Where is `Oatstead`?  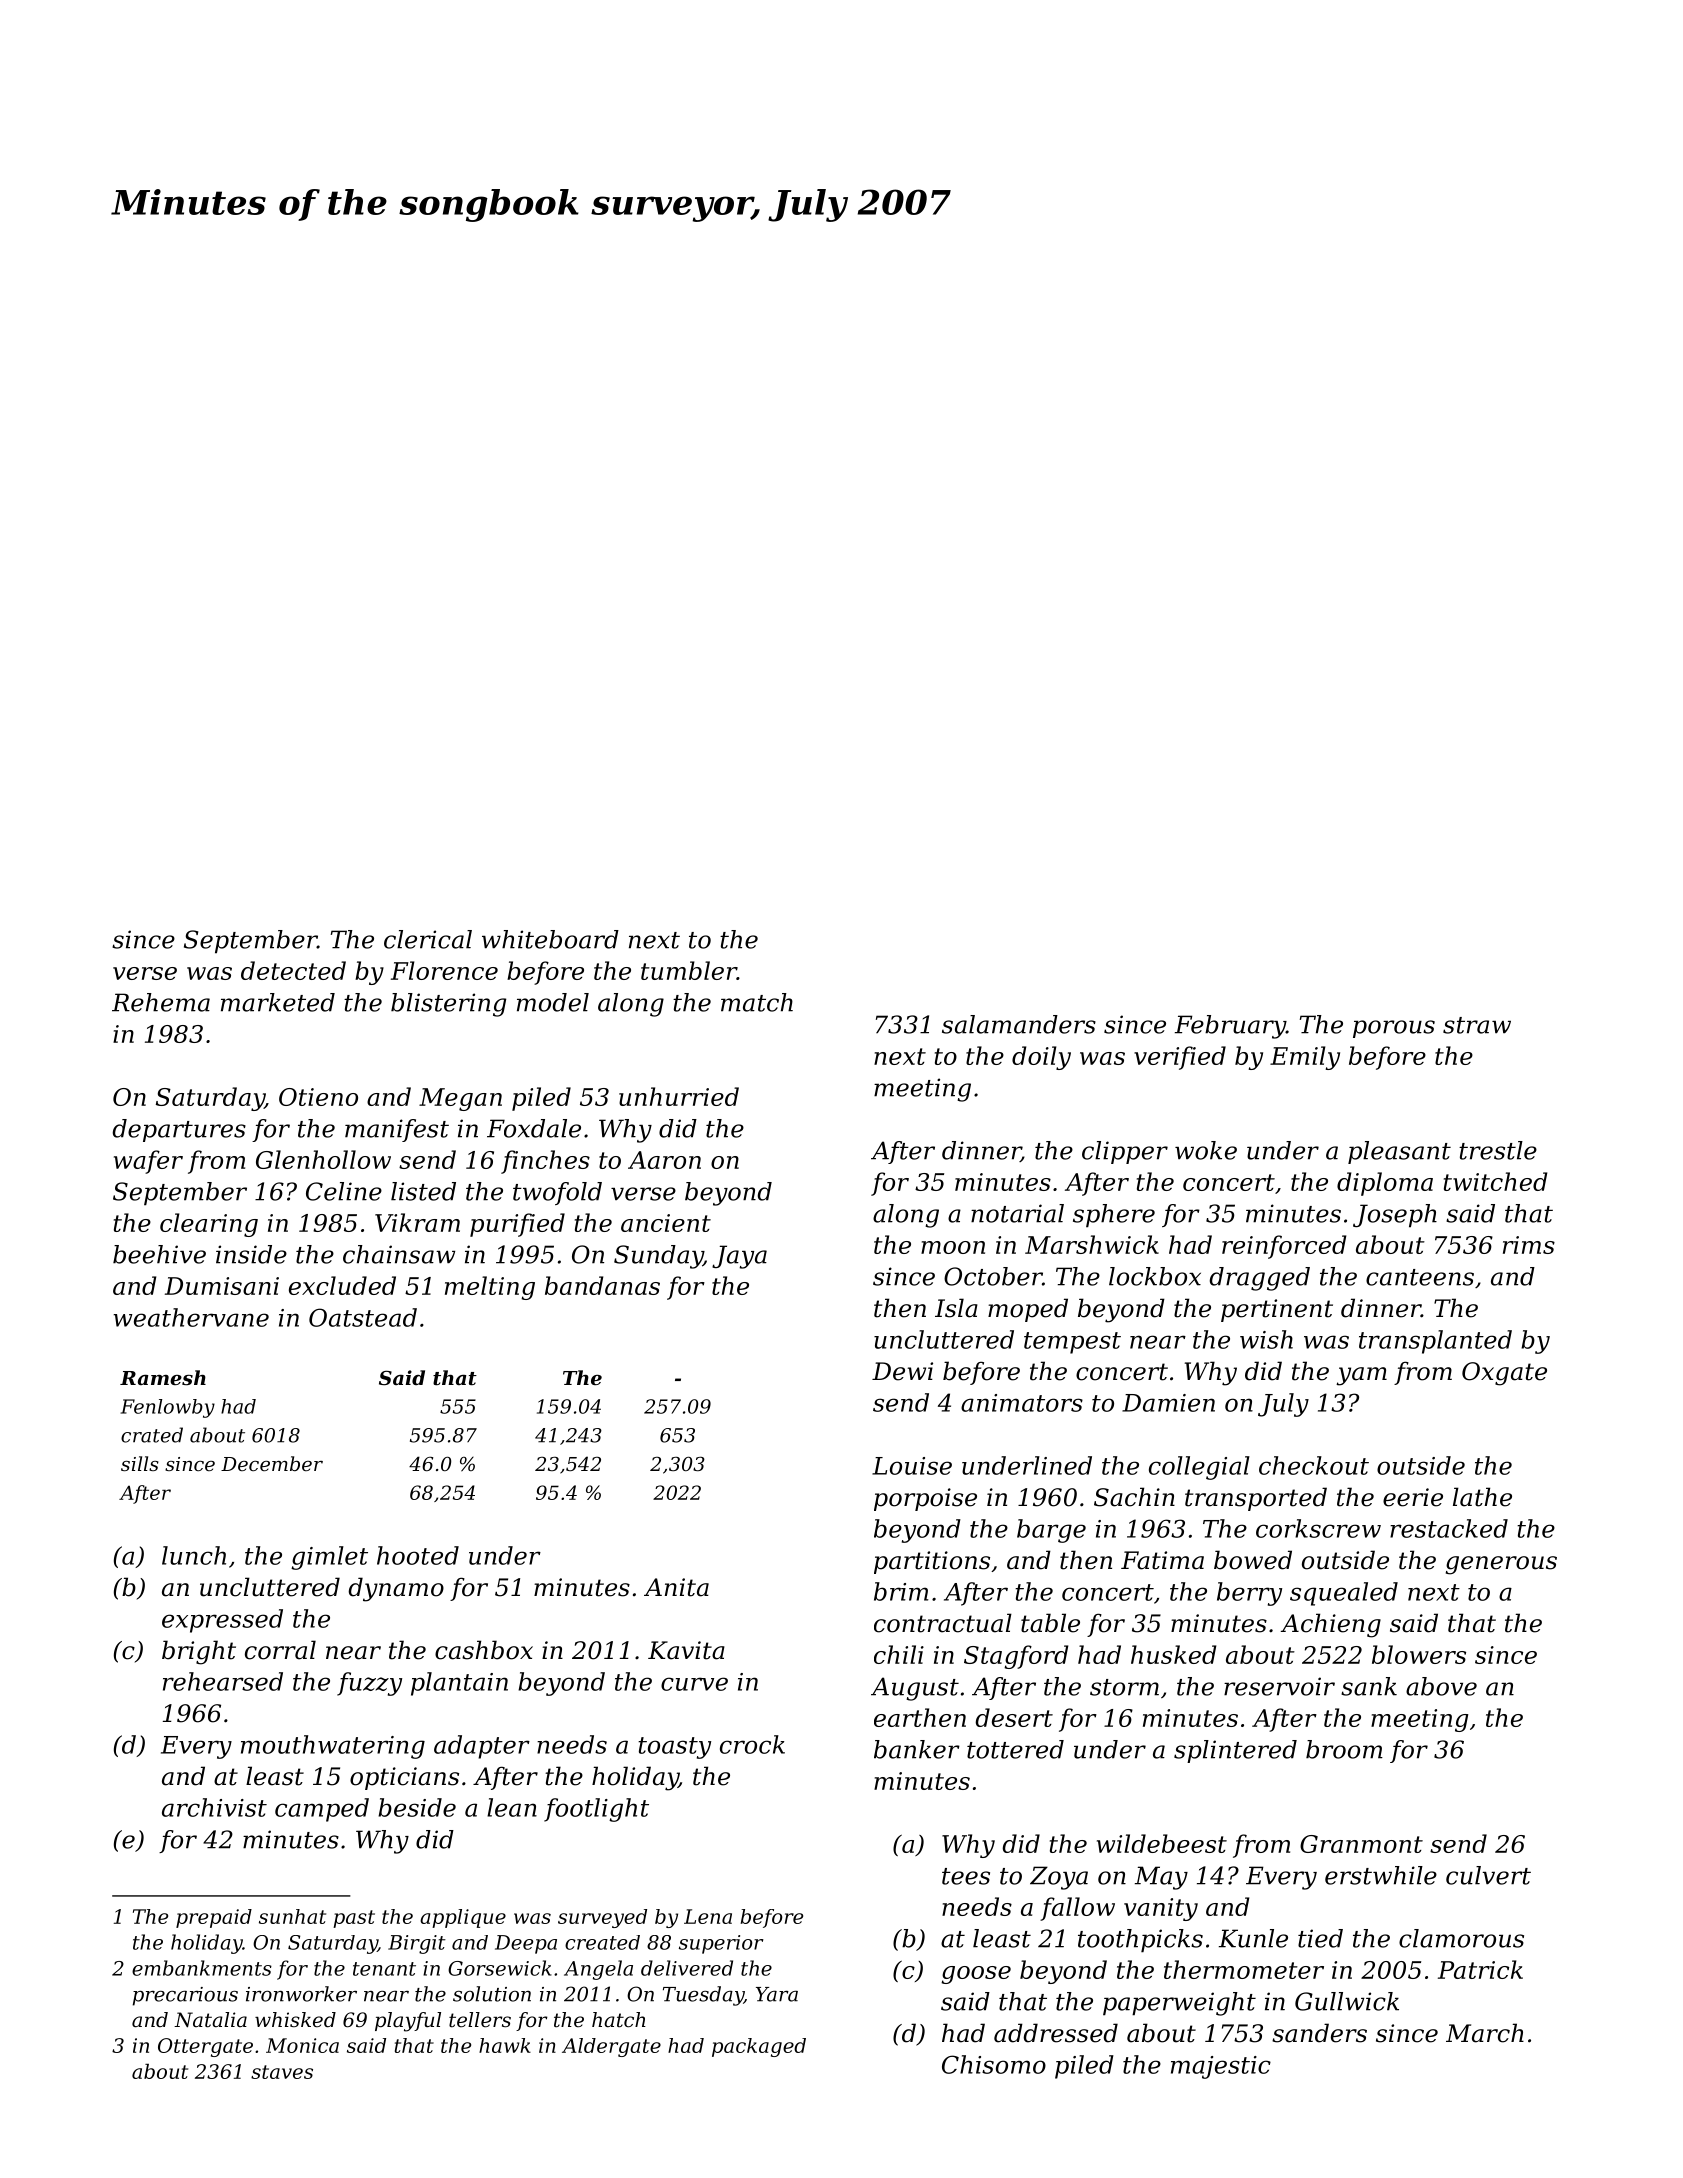 Oatstead is located at coordinates (363, 1317).
